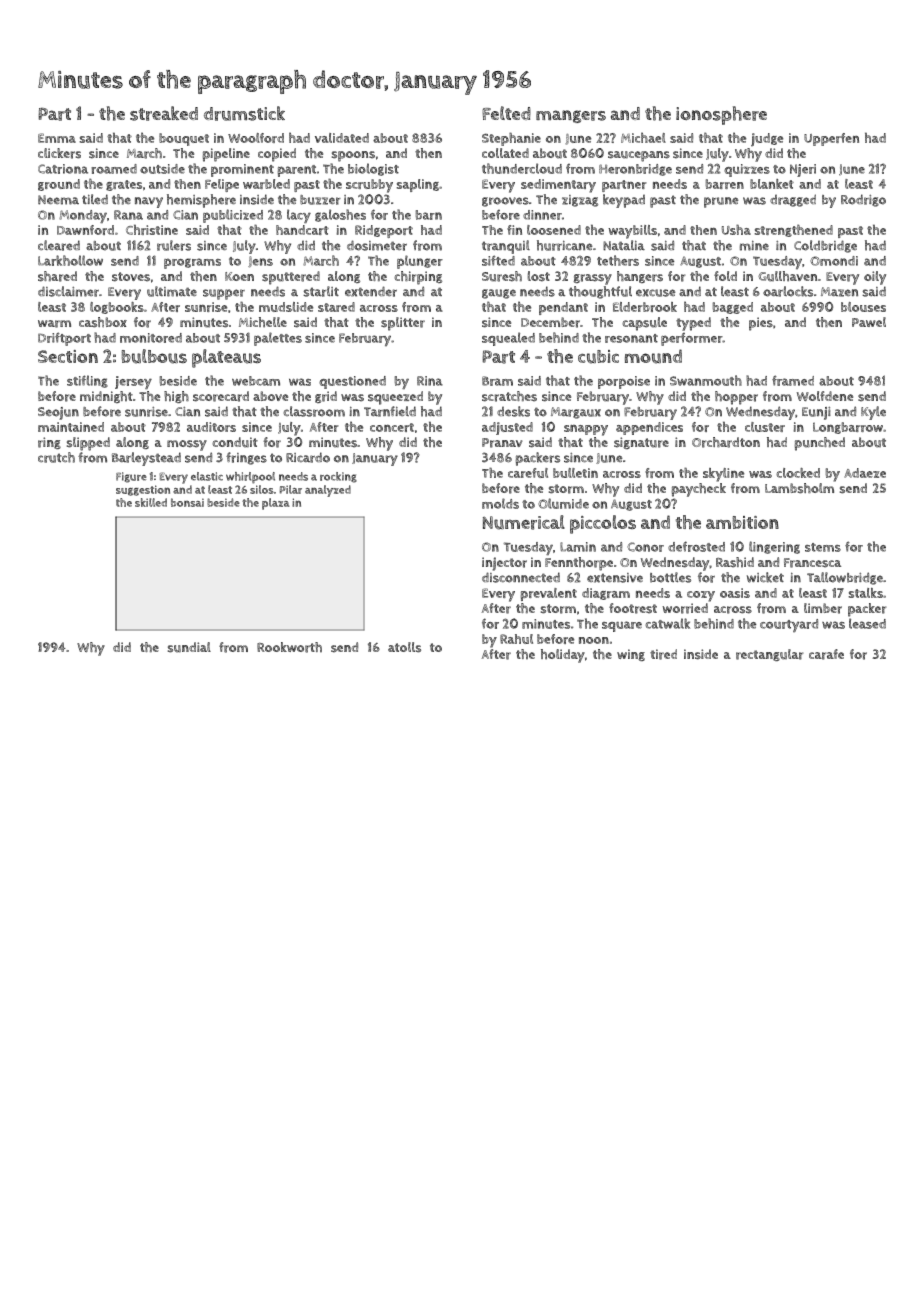  Describe the element at coordinates (57, 138) in the document. I see `Emma` at that location.
